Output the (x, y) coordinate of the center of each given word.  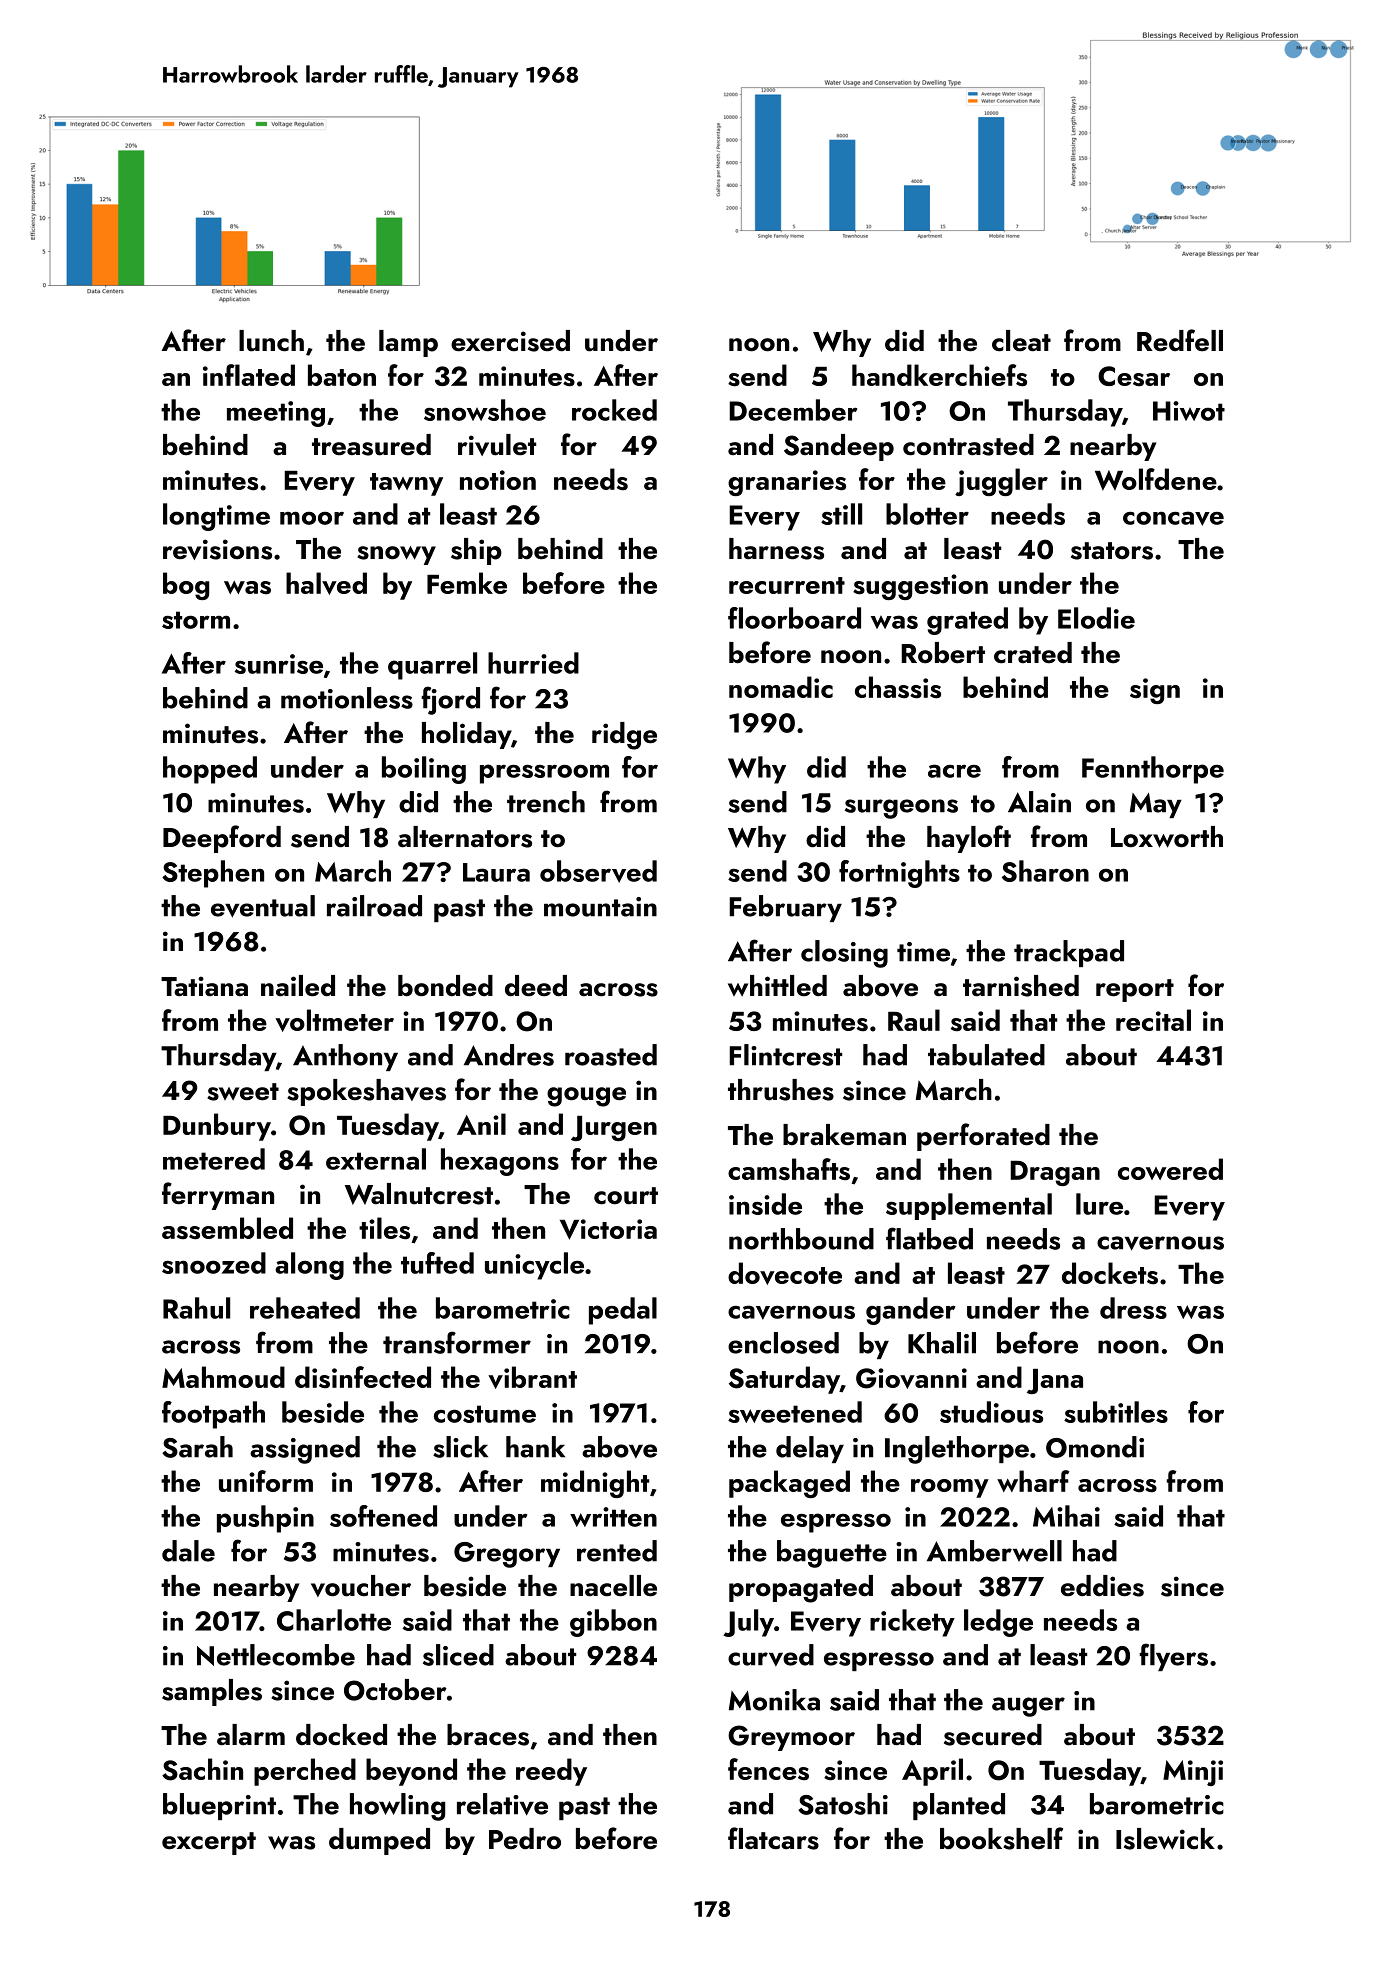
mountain (600, 907)
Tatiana (204, 986)
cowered (1170, 1169)
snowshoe (485, 410)
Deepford (222, 839)
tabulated (986, 1055)
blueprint (219, 1806)
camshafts (789, 1169)
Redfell (1180, 340)
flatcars (773, 1838)
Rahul (196, 1308)
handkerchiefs (939, 375)
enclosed (783, 1343)
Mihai (1066, 1516)
